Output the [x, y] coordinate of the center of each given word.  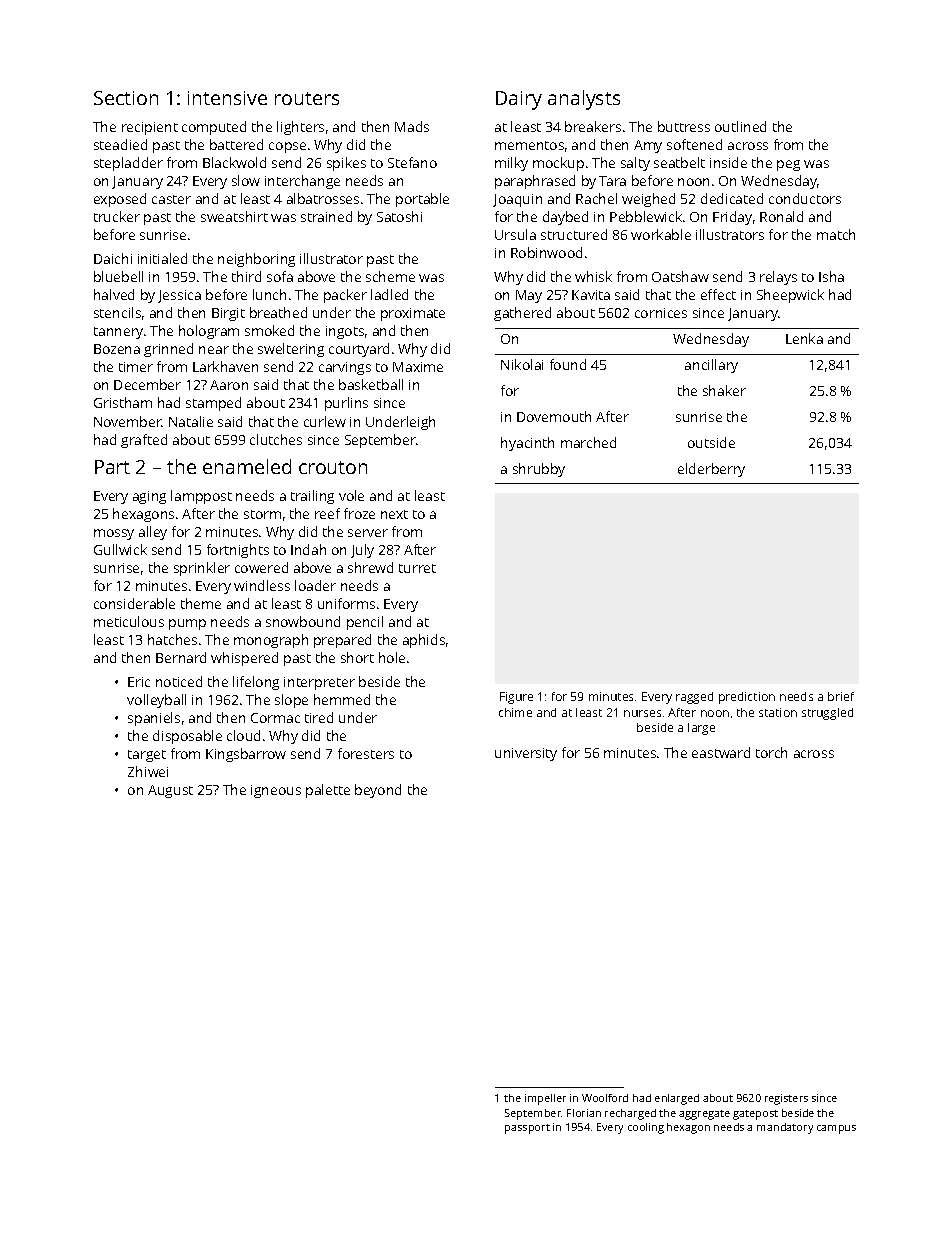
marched [588, 442]
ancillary [711, 366]
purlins [346, 404]
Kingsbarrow [246, 755]
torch [771, 752]
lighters [300, 128]
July [362, 551]
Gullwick [120, 549]
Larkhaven [225, 366]
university [526, 754]
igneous [276, 791]
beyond [378, 791]
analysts [584, 100]
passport [527, 1129]
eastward [721, 752]
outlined [740, 126]
